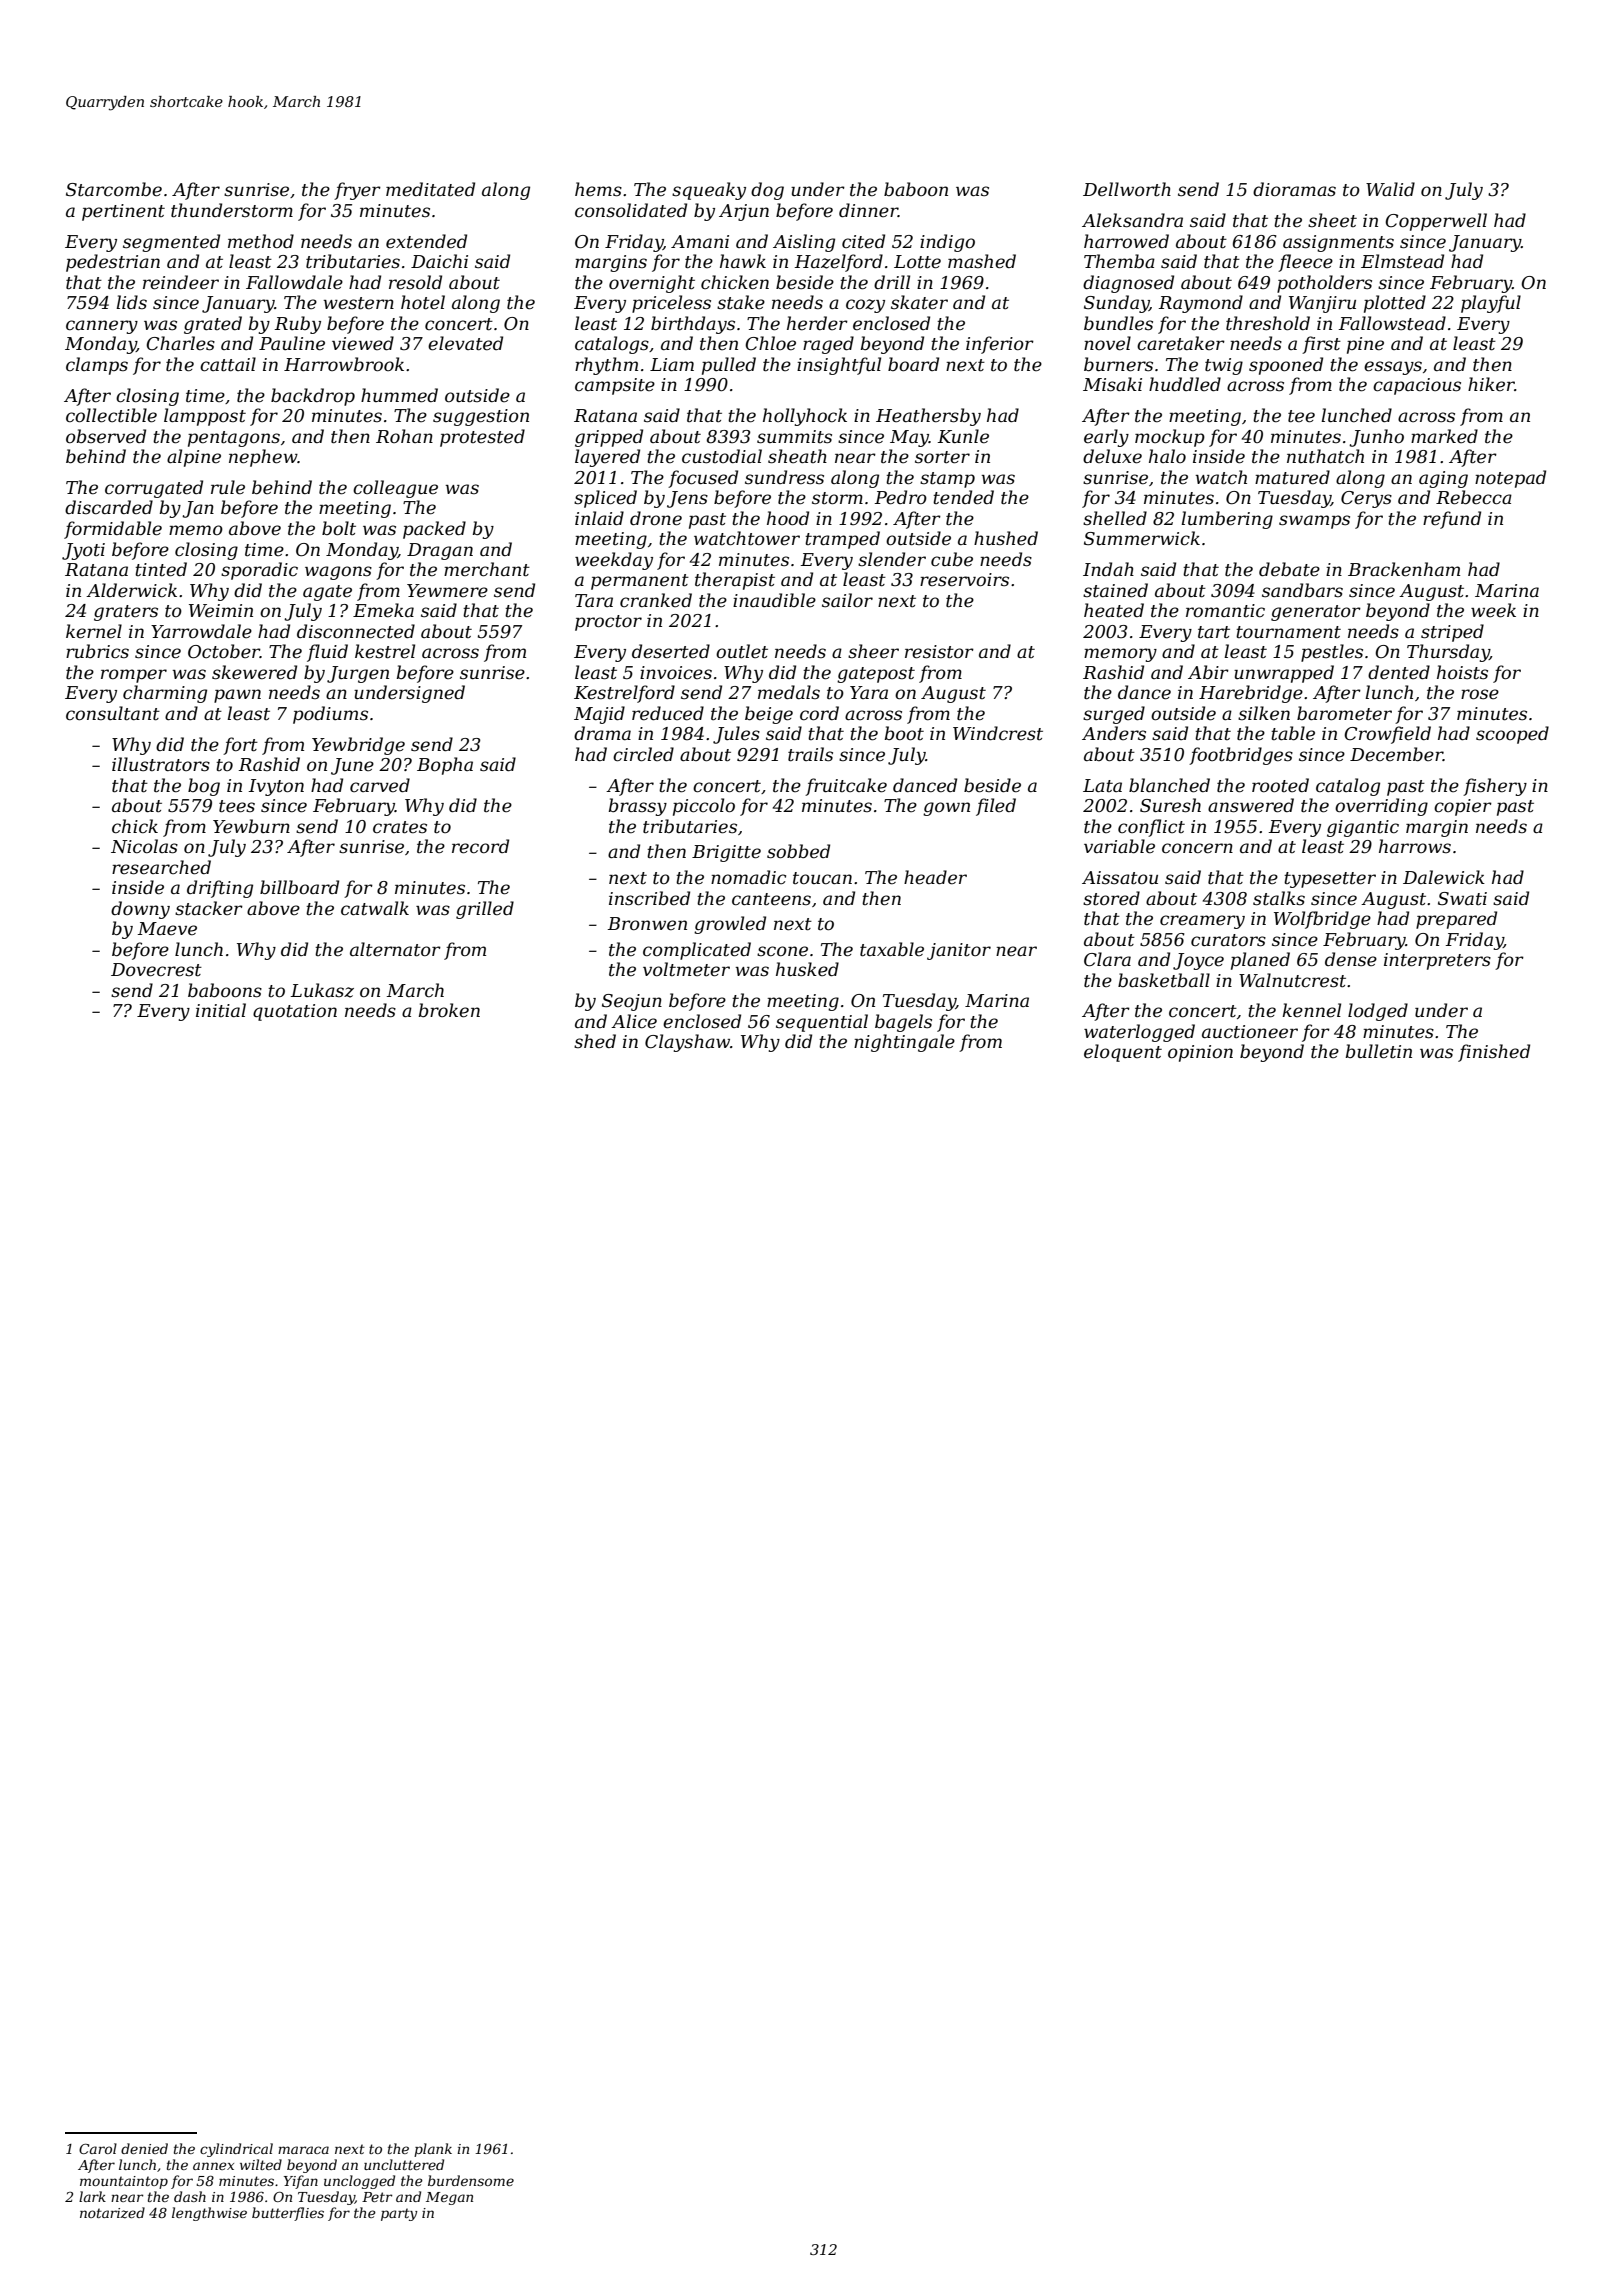 The width and height of the document is (1620, 2292). Describe the element at coordinates (357, 191) in the document. I see `fryer` at that location.
